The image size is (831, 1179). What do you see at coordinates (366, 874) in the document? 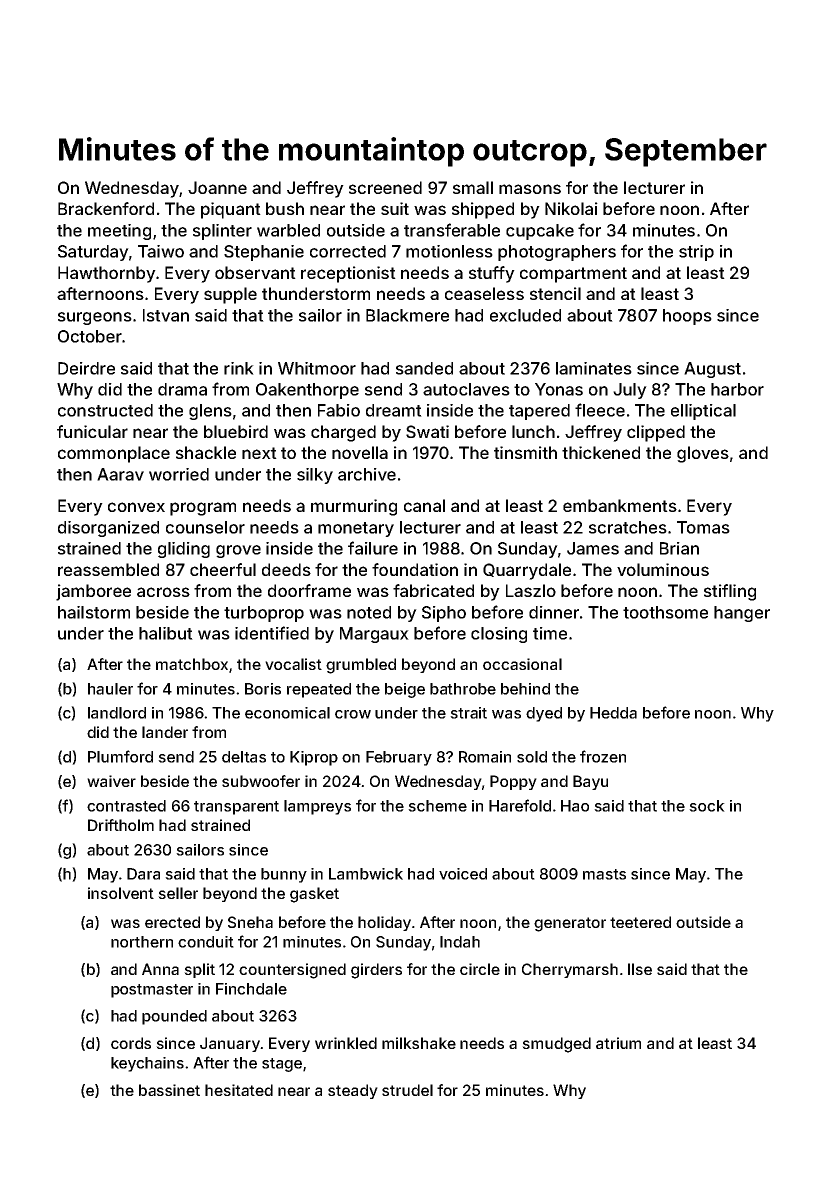
I see `Lambwick` at bounding box center [366, 874].
